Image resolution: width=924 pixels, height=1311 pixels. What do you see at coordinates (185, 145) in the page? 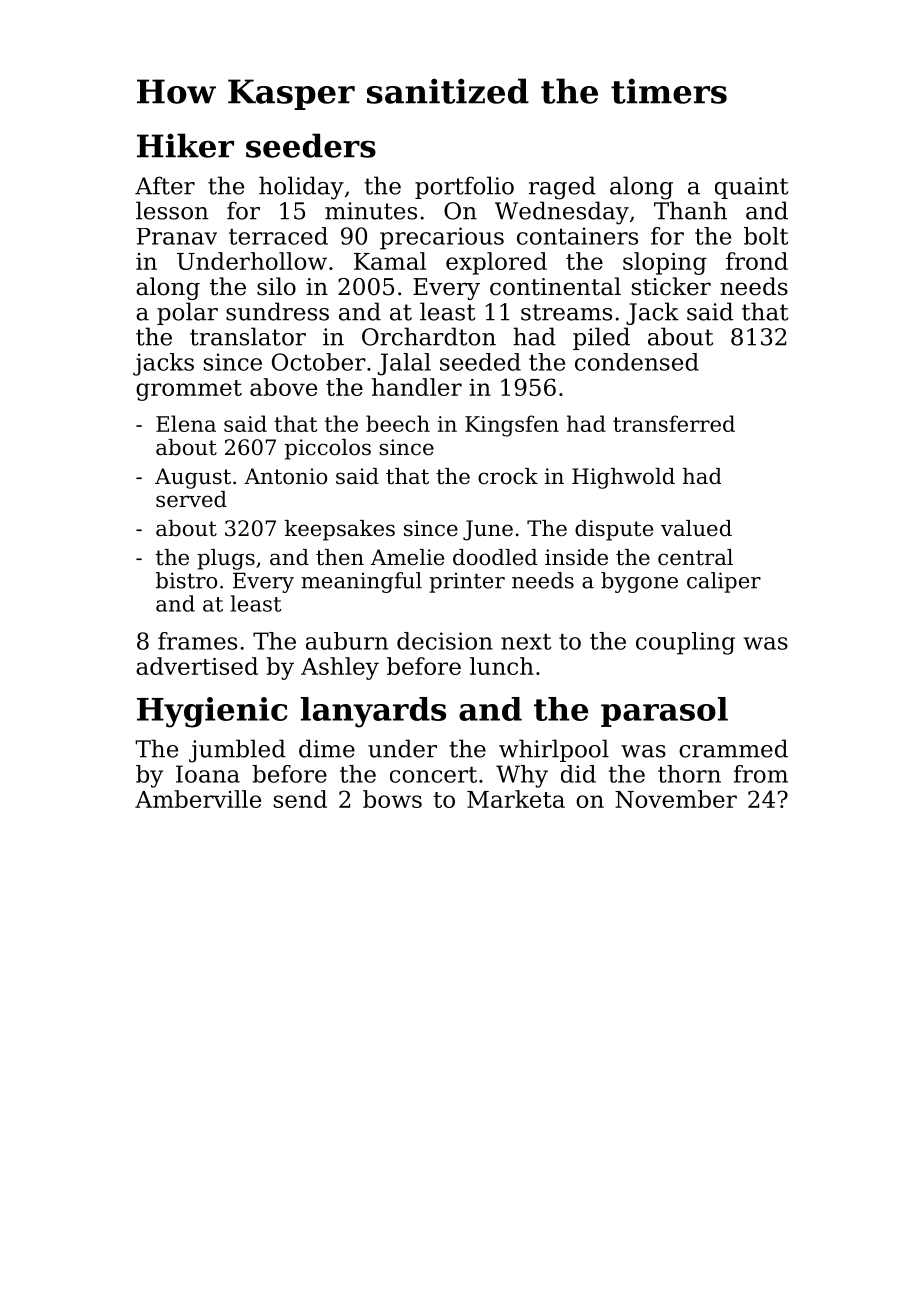
I see `Hiker` at bounding box center [185, 145].
